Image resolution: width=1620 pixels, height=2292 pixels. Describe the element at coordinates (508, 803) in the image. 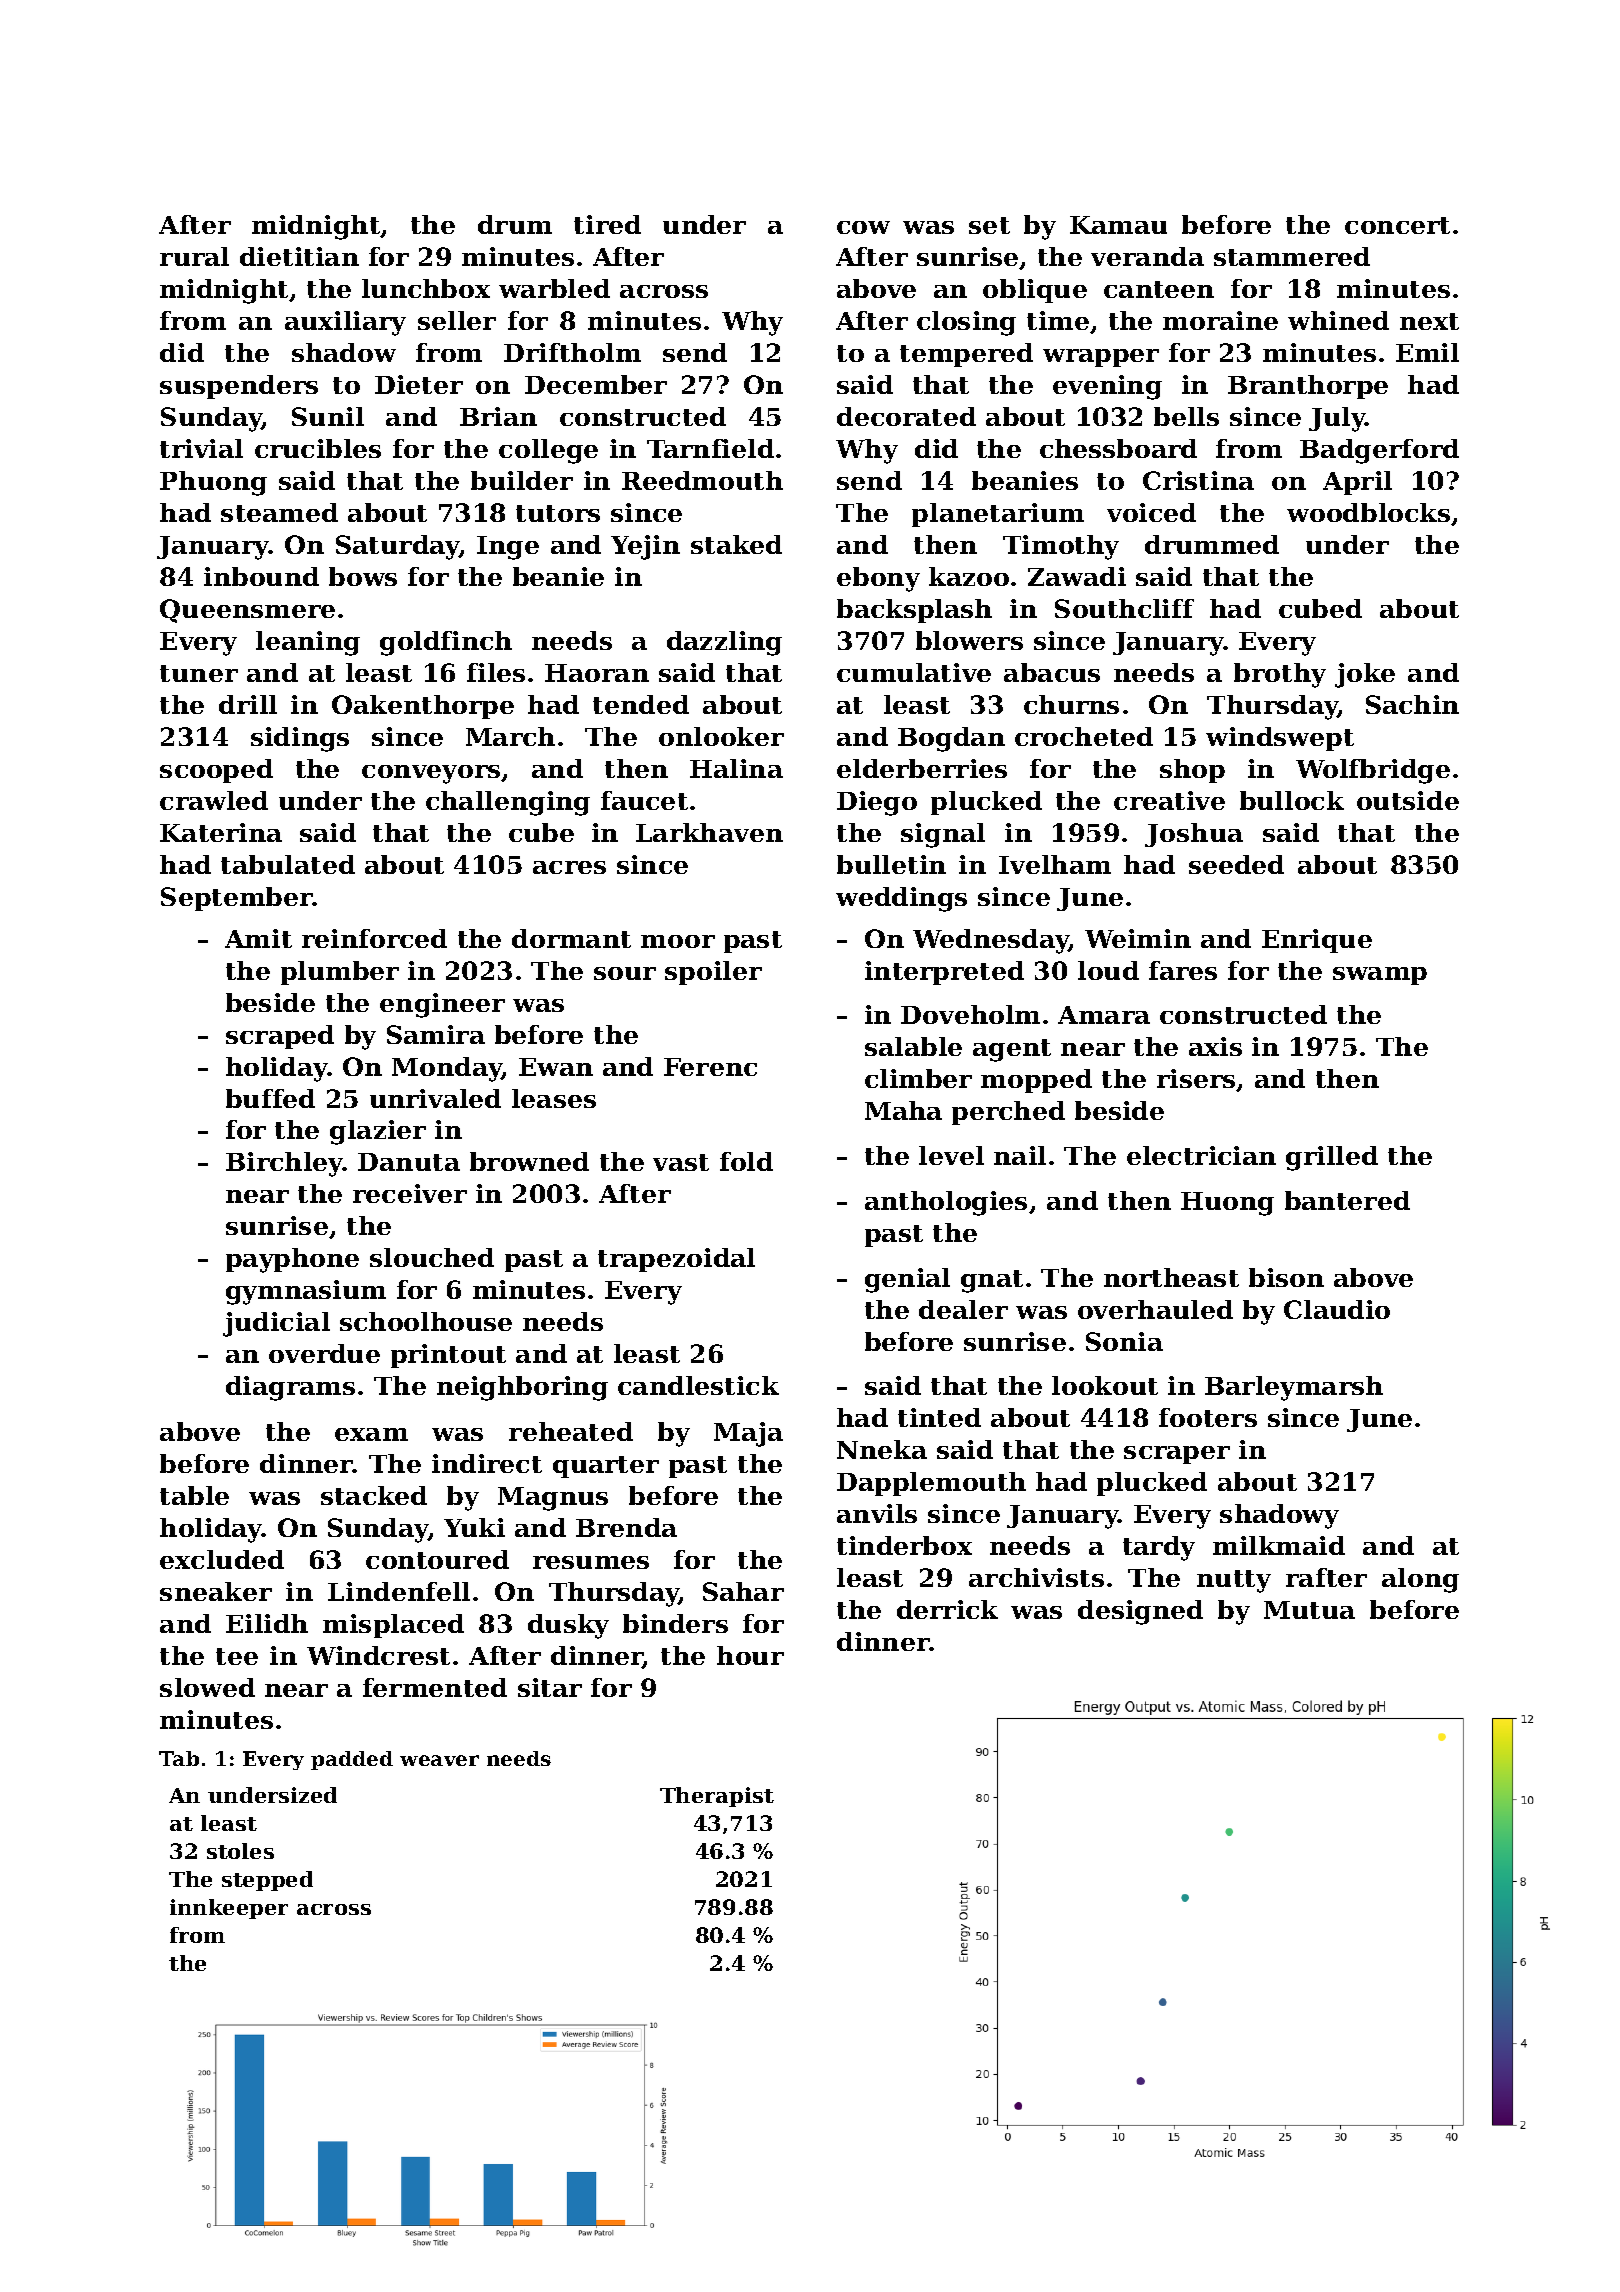

I see `challenging` at that location.
